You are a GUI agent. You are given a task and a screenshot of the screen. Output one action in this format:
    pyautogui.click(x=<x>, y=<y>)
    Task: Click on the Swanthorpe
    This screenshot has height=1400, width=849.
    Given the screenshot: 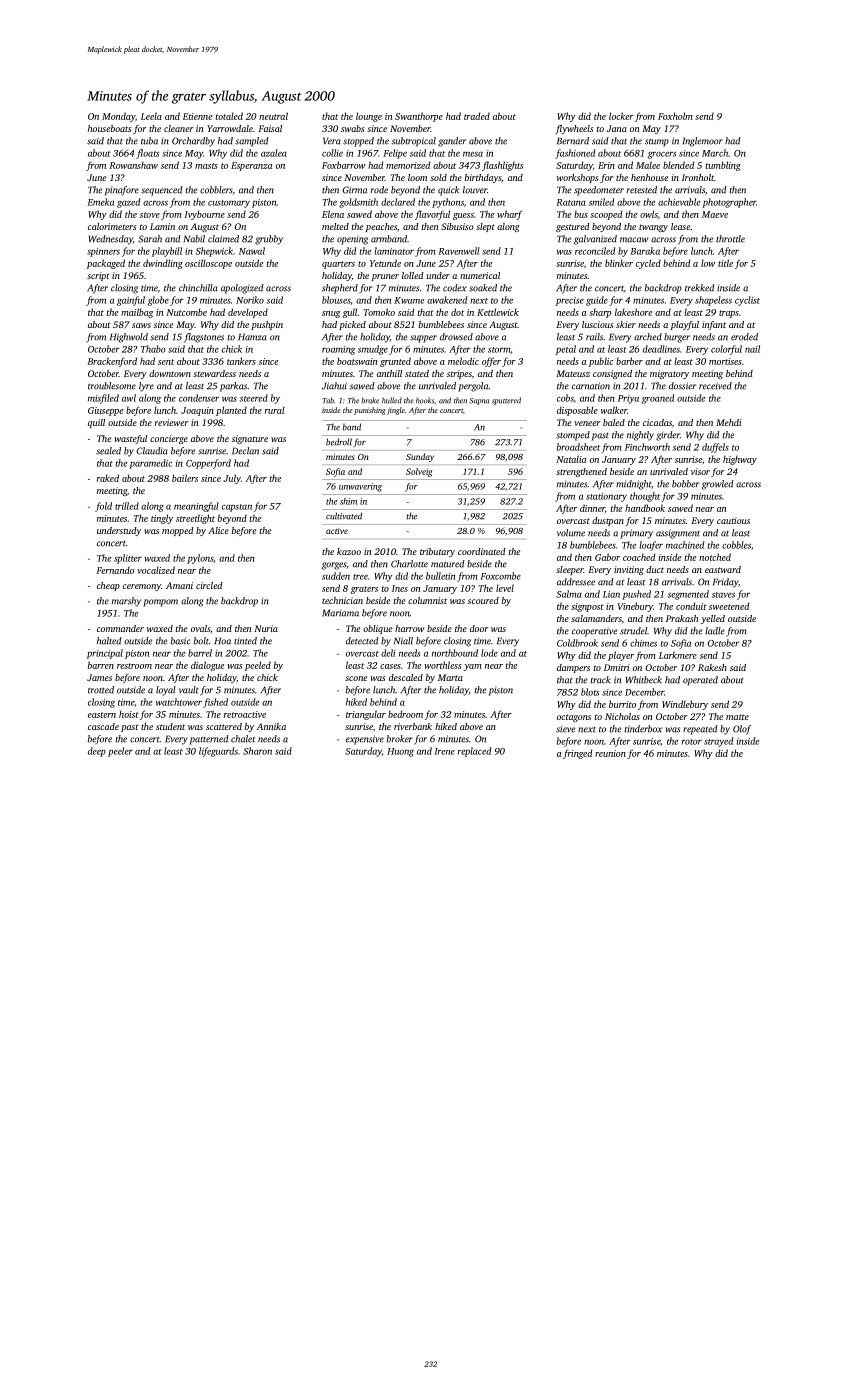 What is the action you would take?
    pyautogui.click(x=419, y=117)
